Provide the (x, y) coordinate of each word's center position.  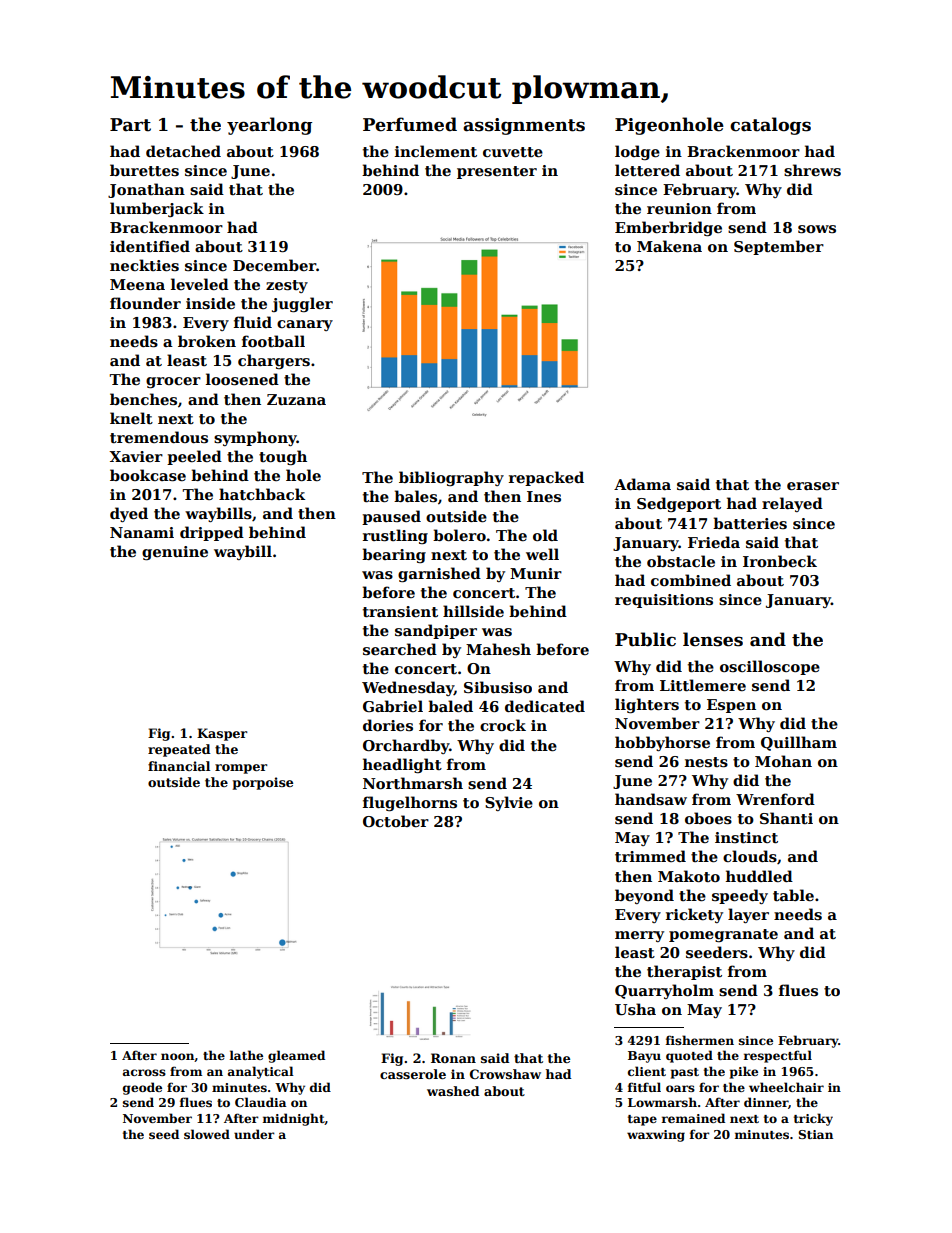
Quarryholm (664, 991)
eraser (813, 486)
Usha (635, 1009)
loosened (242, 379)
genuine (175, 553)
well (542, 554)
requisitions (664, 601)
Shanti (786, 818)
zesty (287, 286)
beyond (644, 896)
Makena (669, 246)
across (144, 1072)
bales (415, 496)
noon (178, 1057)
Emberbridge (668, 228)
